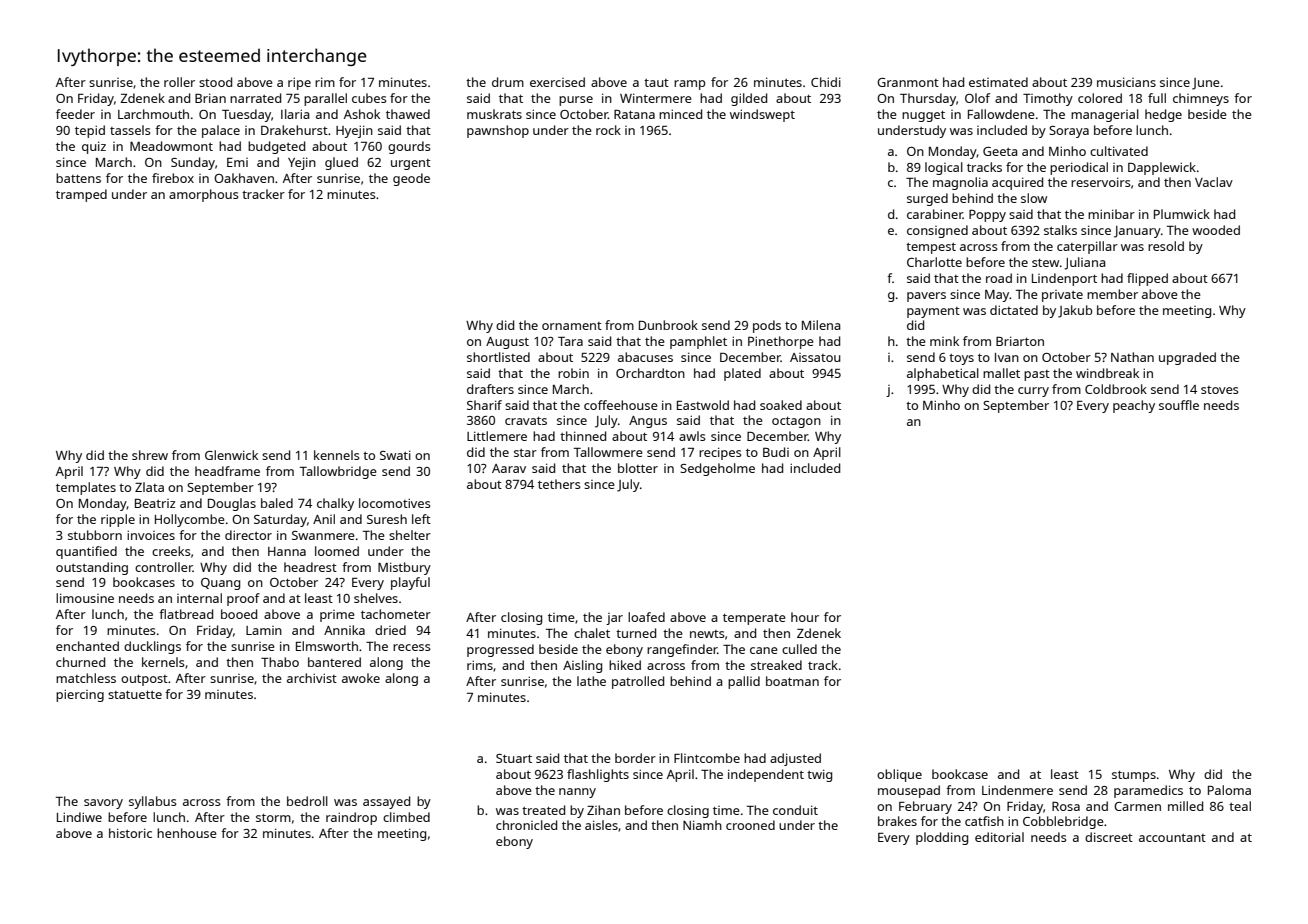 The height and width of the image is (924, 1308). I want to click on tempest, so click(931, 248).
